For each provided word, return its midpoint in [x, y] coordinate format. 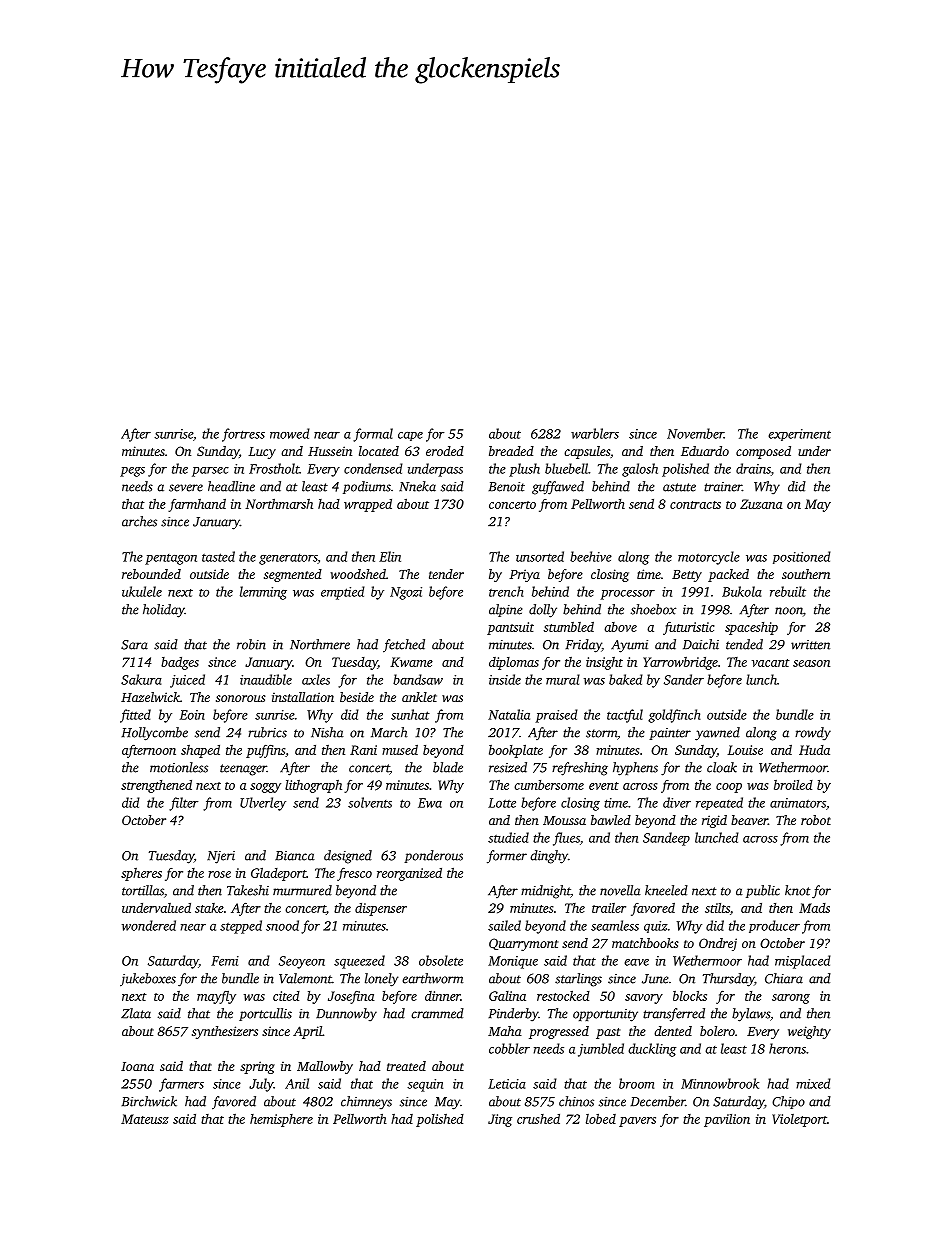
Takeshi [248, 890]
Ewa [430, 803]
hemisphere [281, 1120]
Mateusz [145, 1119]
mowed [290, 433]
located [379, 451]
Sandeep [666, 839]
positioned [802, 557]
